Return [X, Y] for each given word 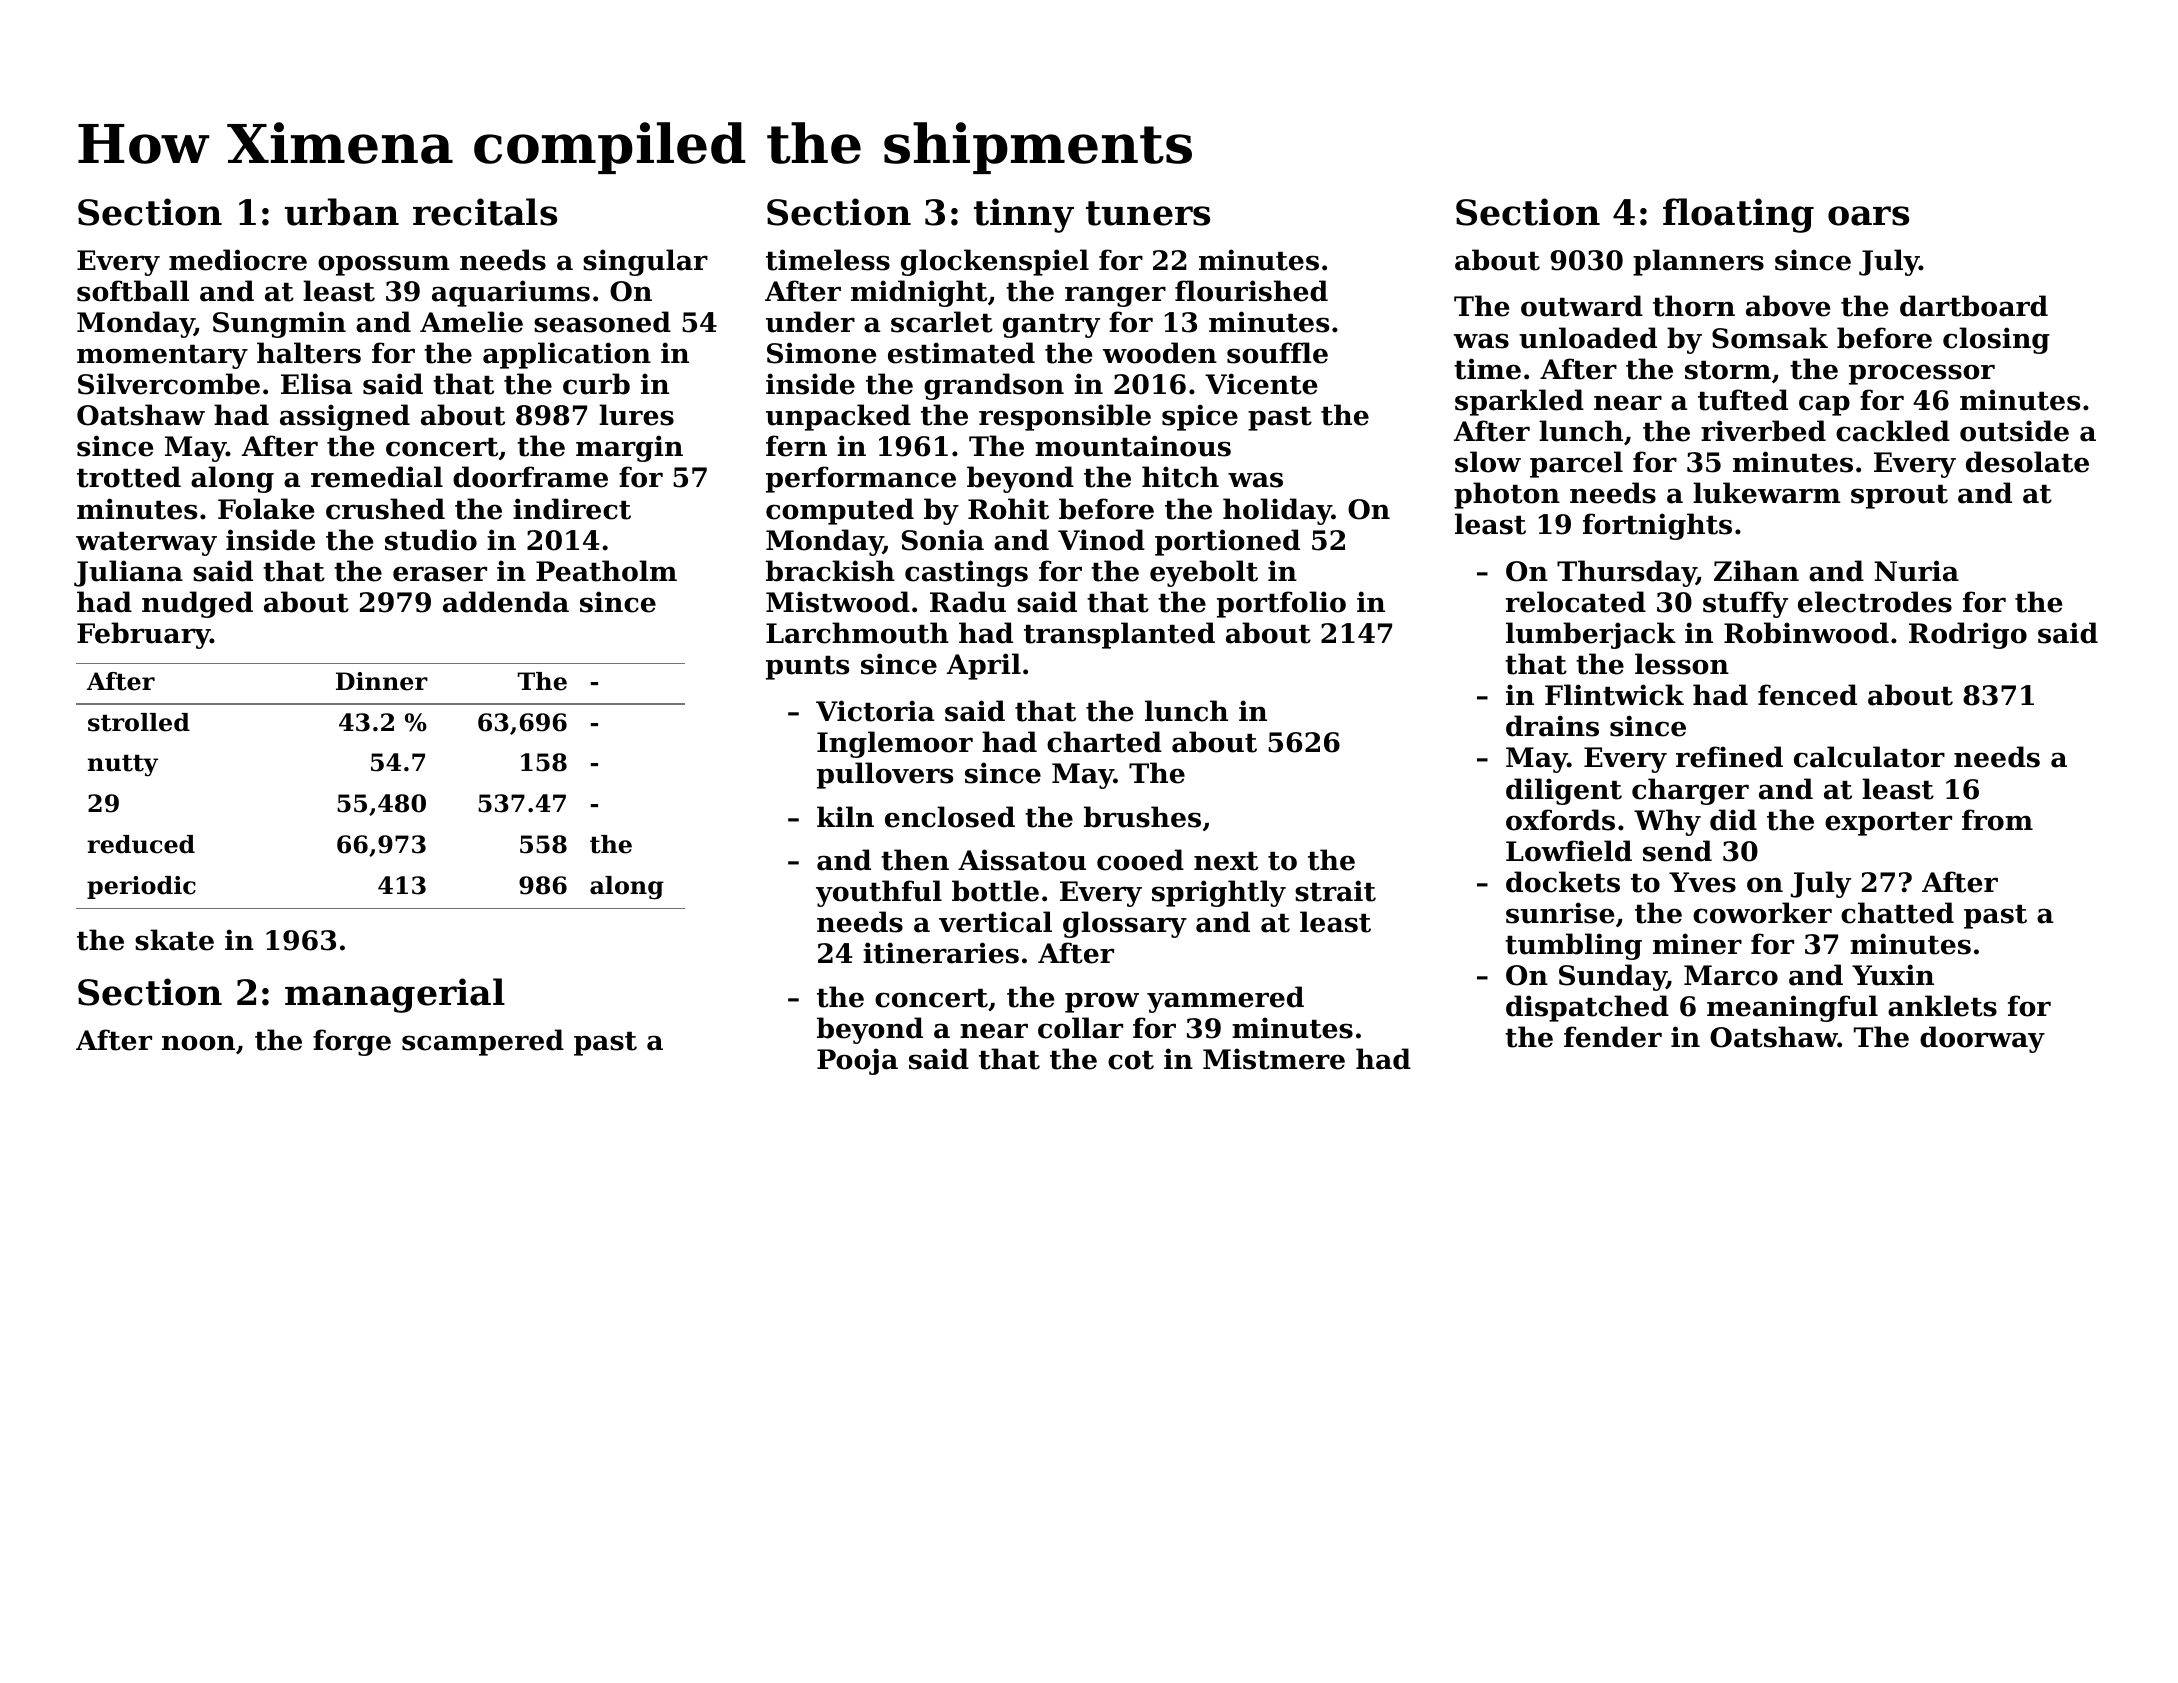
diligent [1564, 791]
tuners [1148, 213]
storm [1728, 370]
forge [352, 1042]
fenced [1807, 695]
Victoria [875, 711]
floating [1738, 215]
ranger [1115, 296]
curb [596, 384]
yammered [1225, 999]
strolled [139, 722]
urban [342, 212]
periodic [141, 887]
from [1997, 820]
